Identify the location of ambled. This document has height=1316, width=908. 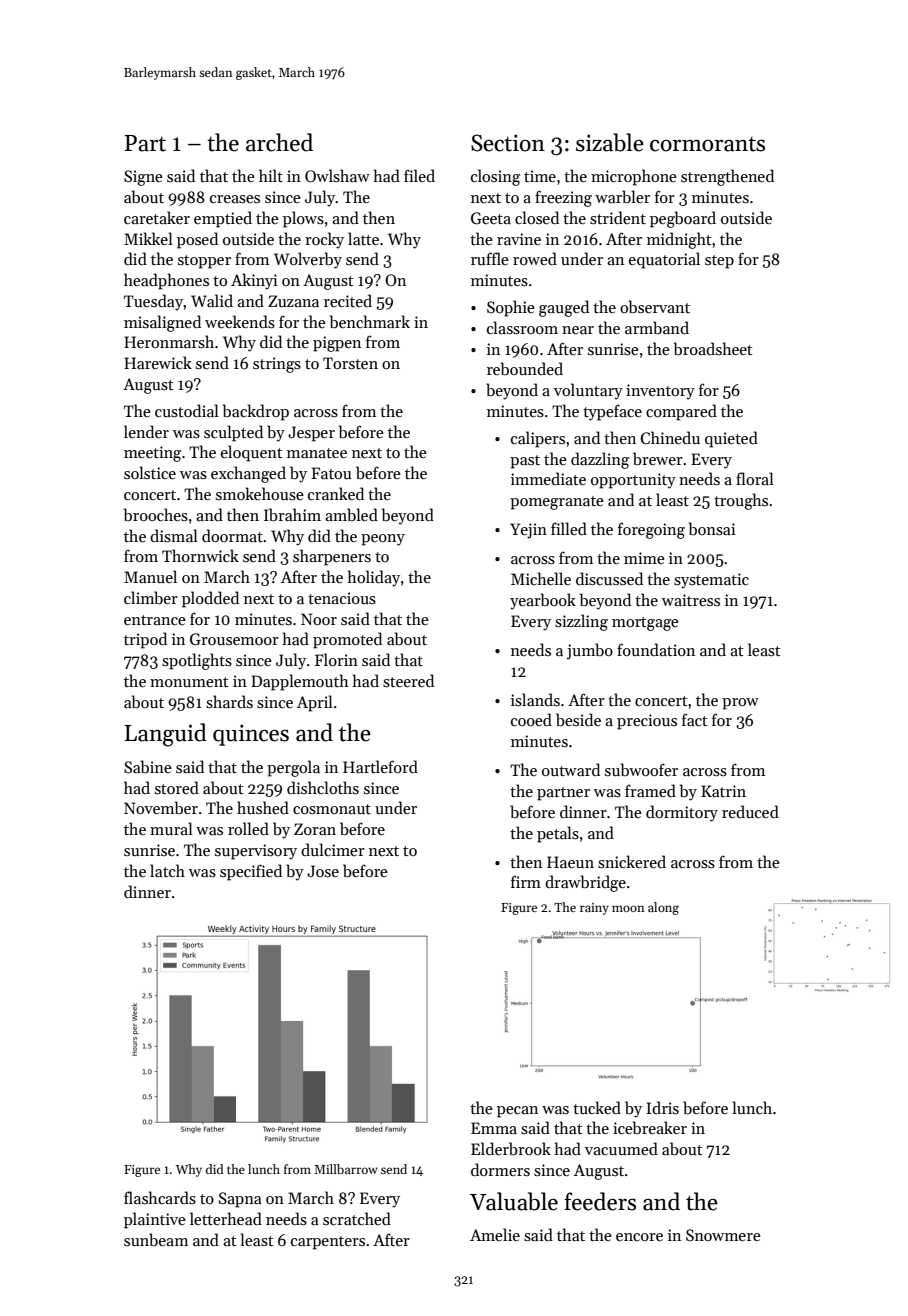
(351, 514).
